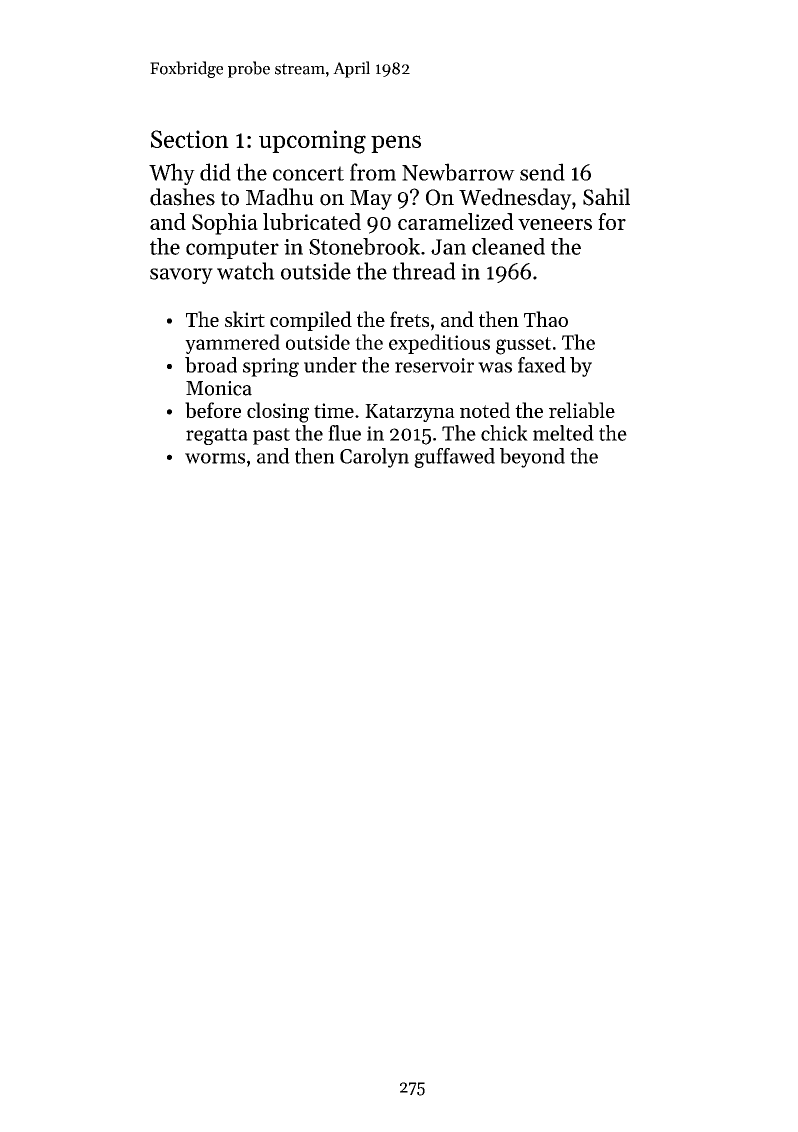 This image has height=1132, width=798. I want to click on beyond, so click(532, 458).
